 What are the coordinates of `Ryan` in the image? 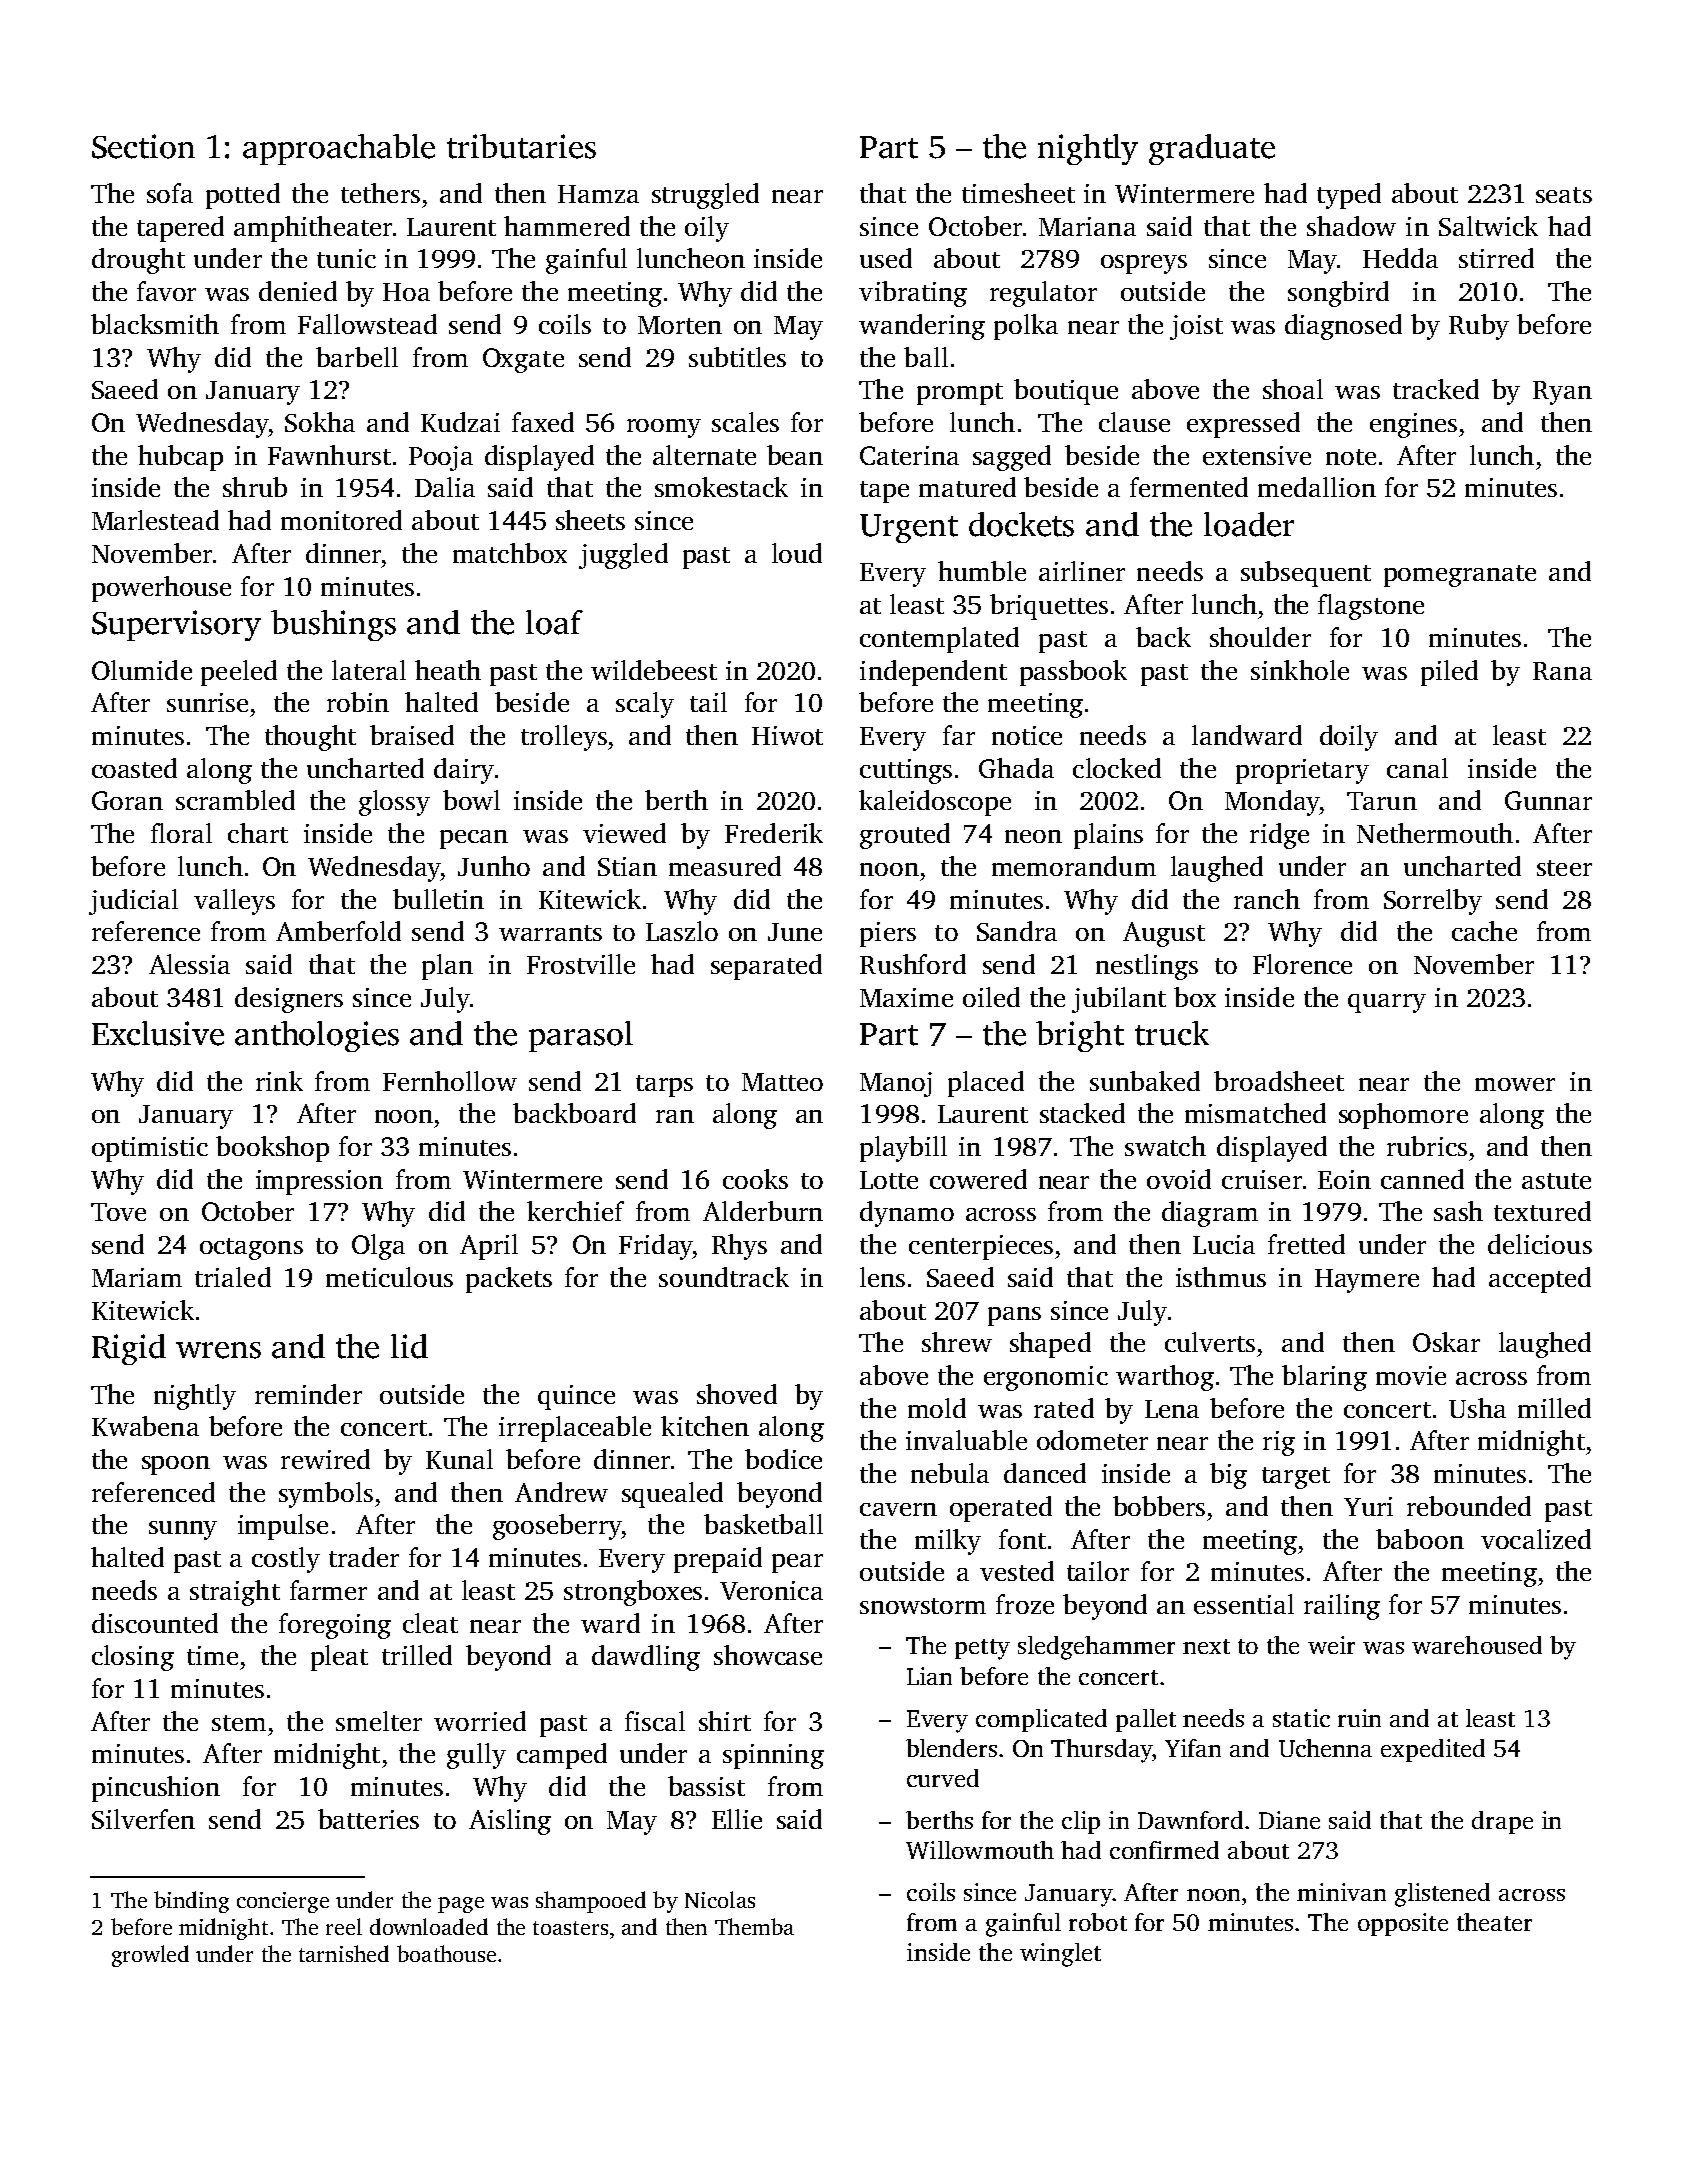 It's located at (1562, 393).
